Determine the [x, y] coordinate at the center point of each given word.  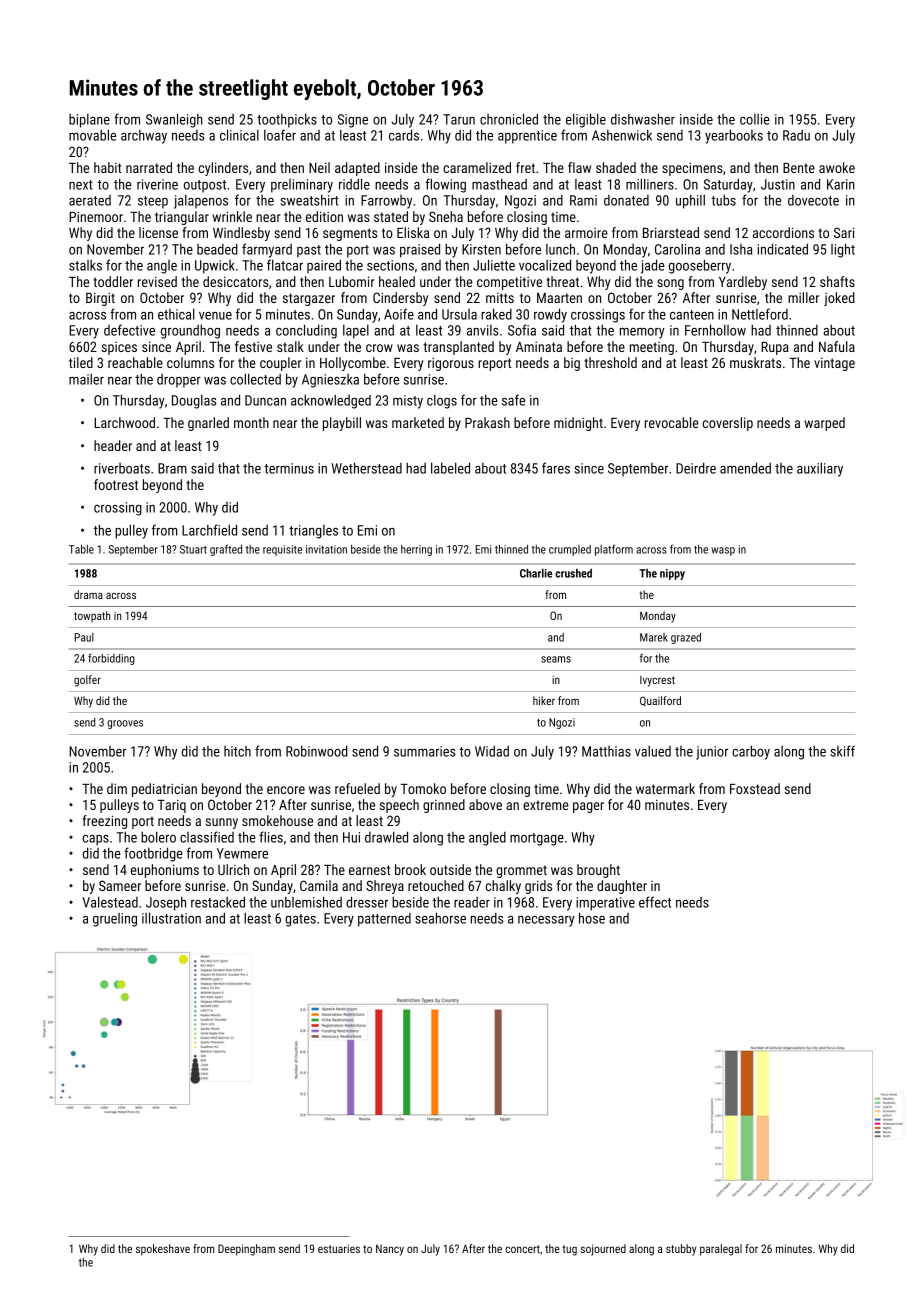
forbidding [111, 659]
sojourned [603, 1250]
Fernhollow [715, 330]
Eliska [413, 232]
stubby [681, 1250]
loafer [280, 135]
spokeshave [163, 1250]
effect [655, 902]
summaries [425, 751]
